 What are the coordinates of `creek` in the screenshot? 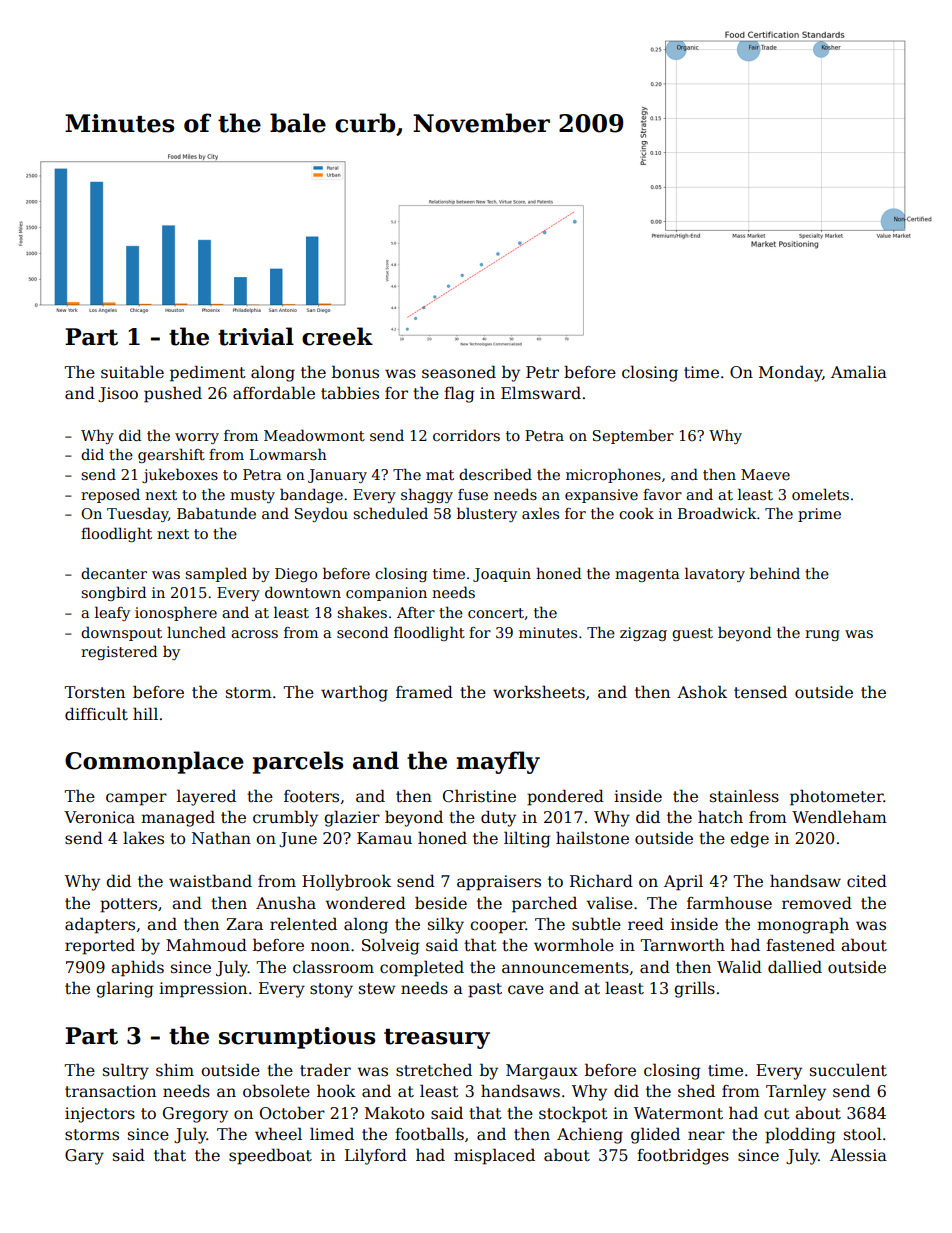 It's located at (337, 336).
